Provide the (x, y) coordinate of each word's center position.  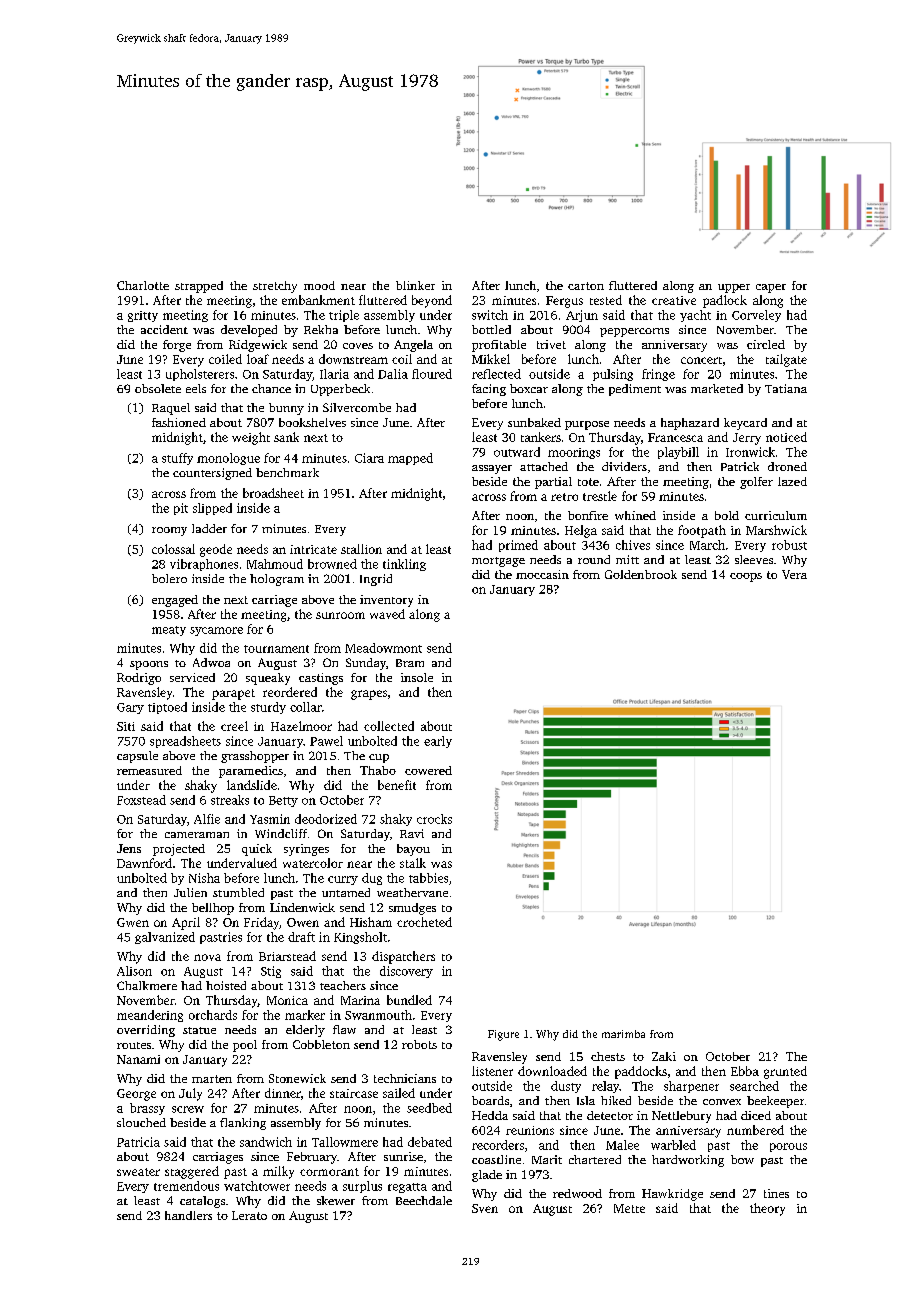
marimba (623, 1034)
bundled (409, 1000)
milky (278, 1172)
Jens (129, 848)
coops (746, 577)
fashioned (179, 422)
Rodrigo (139, 679)
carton (586, 286)
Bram (410, 663)
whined (635, 515)
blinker (415, 285)
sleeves (754, 559)
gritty (143, 316)
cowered (428, 770)
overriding (146, 1031)
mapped (410, 459)
